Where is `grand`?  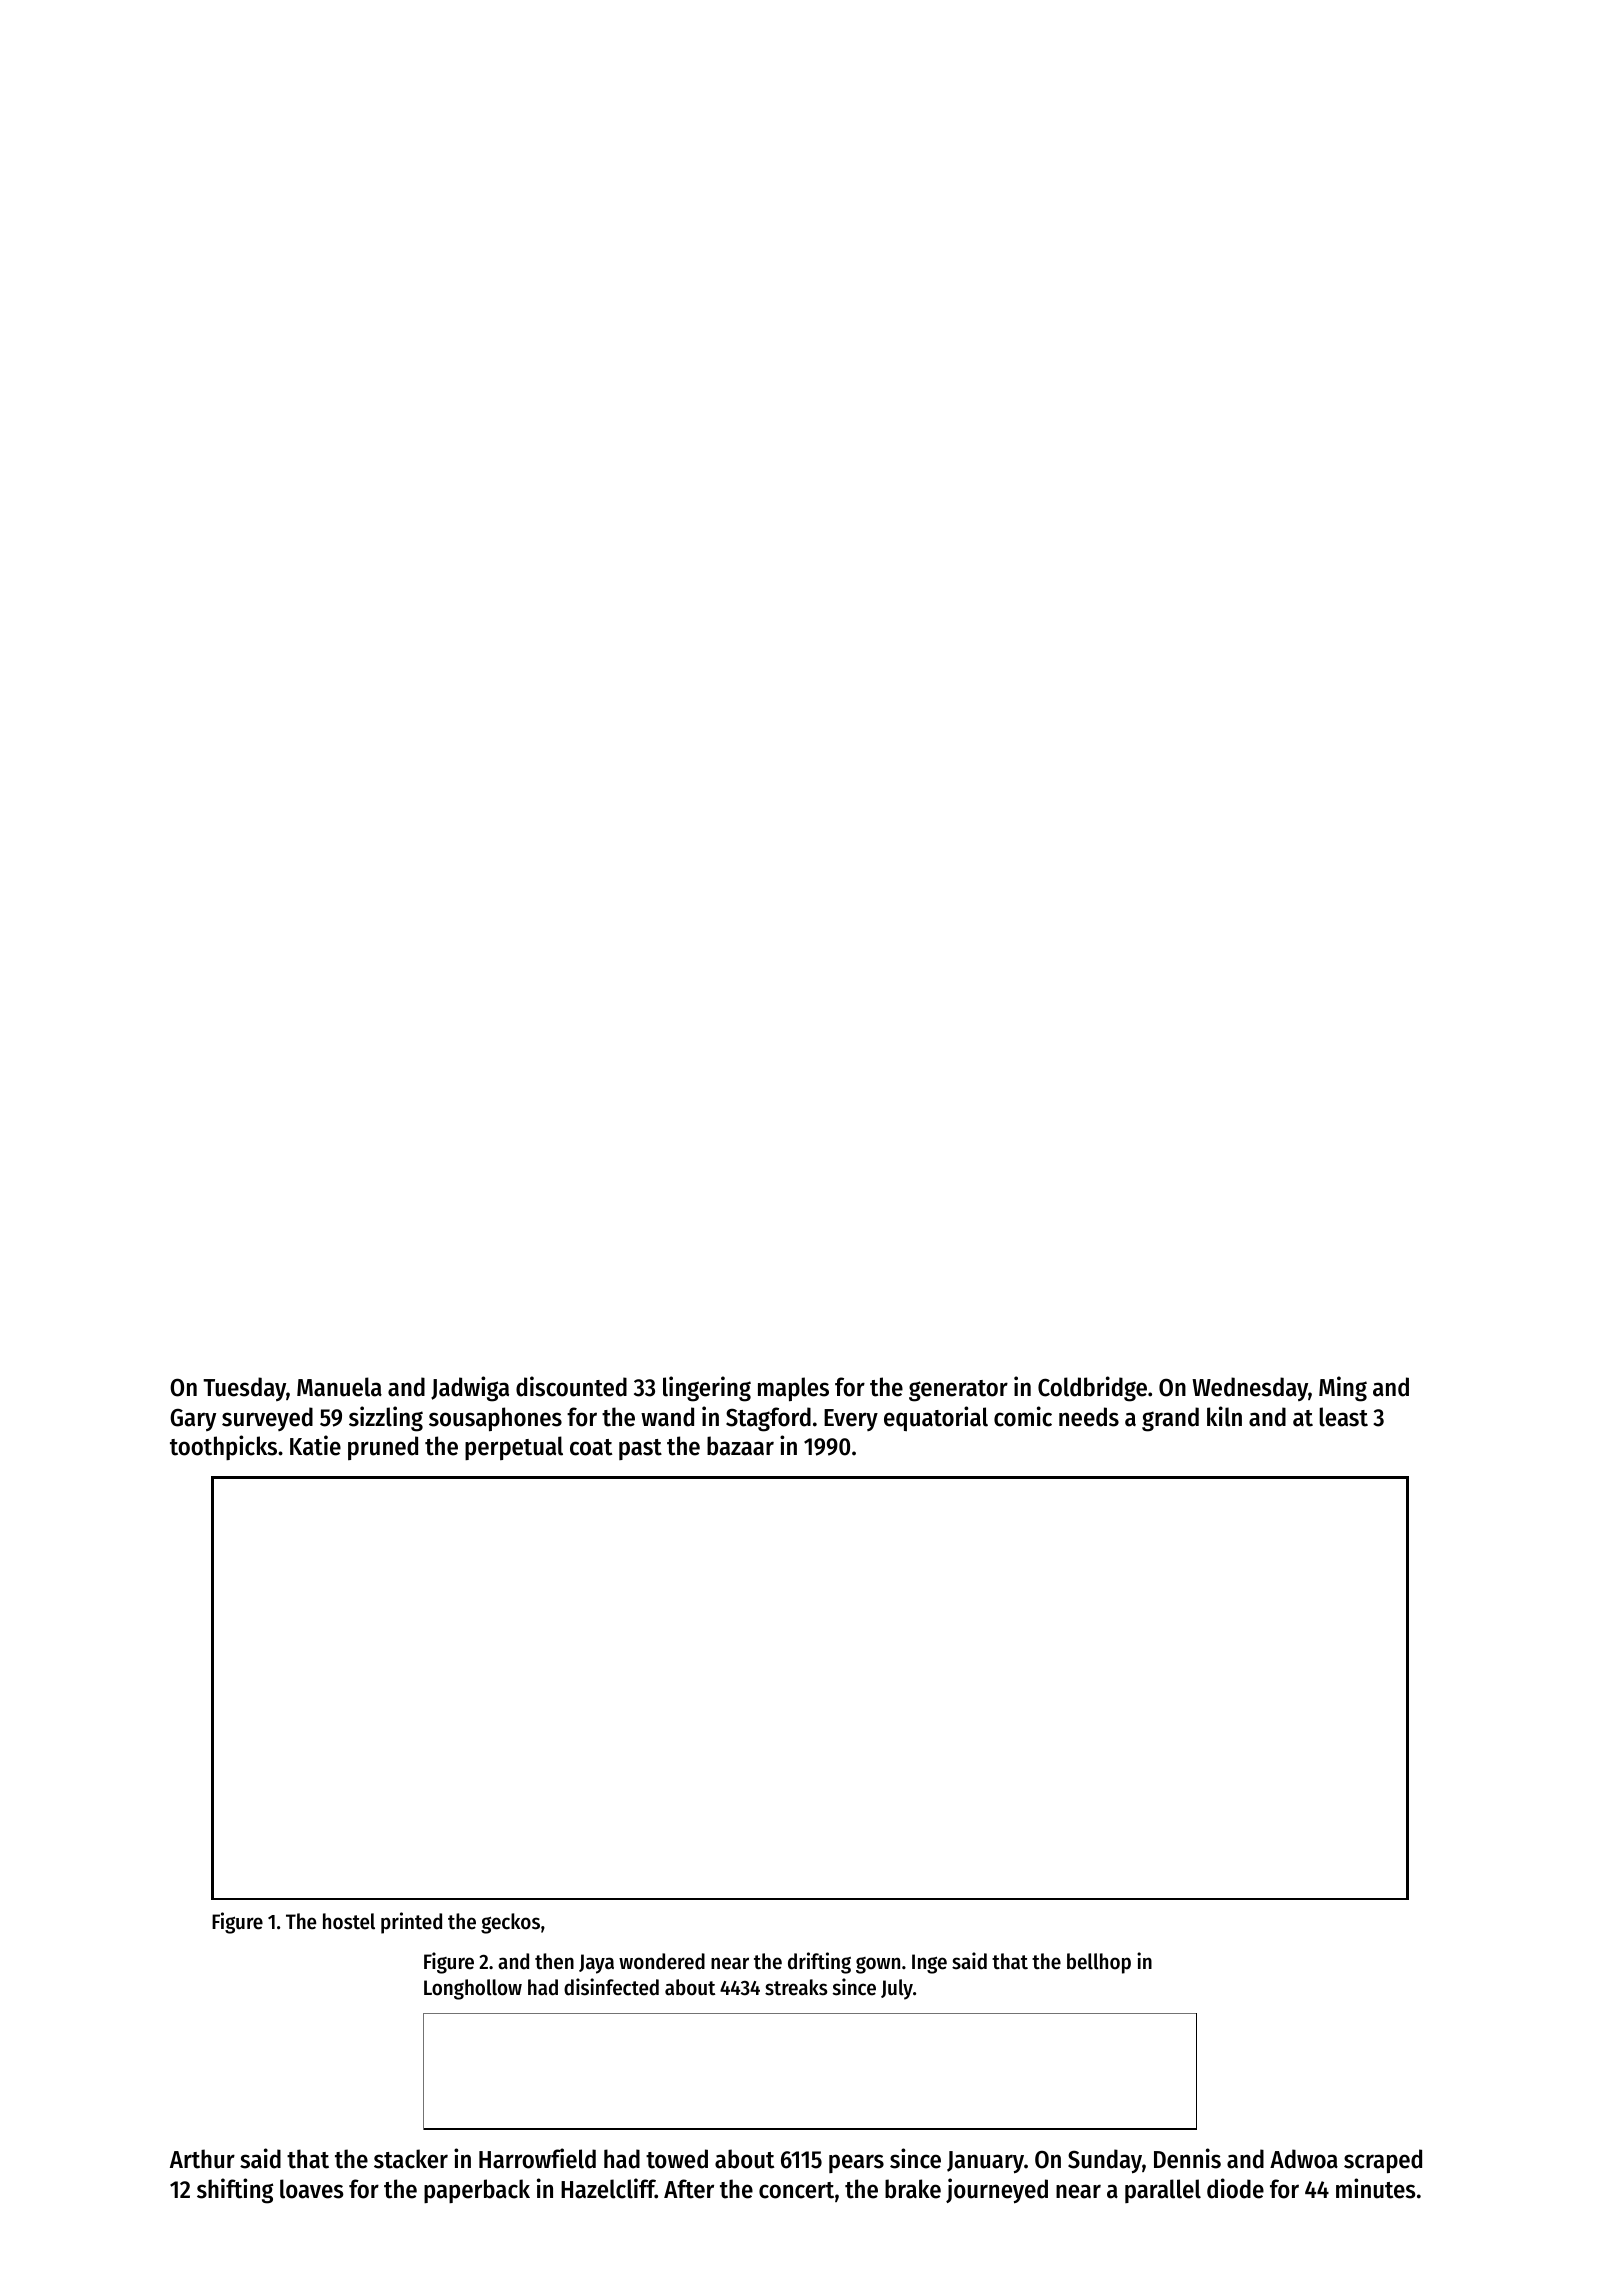 grand is located at coordinates (1170, 1419).
